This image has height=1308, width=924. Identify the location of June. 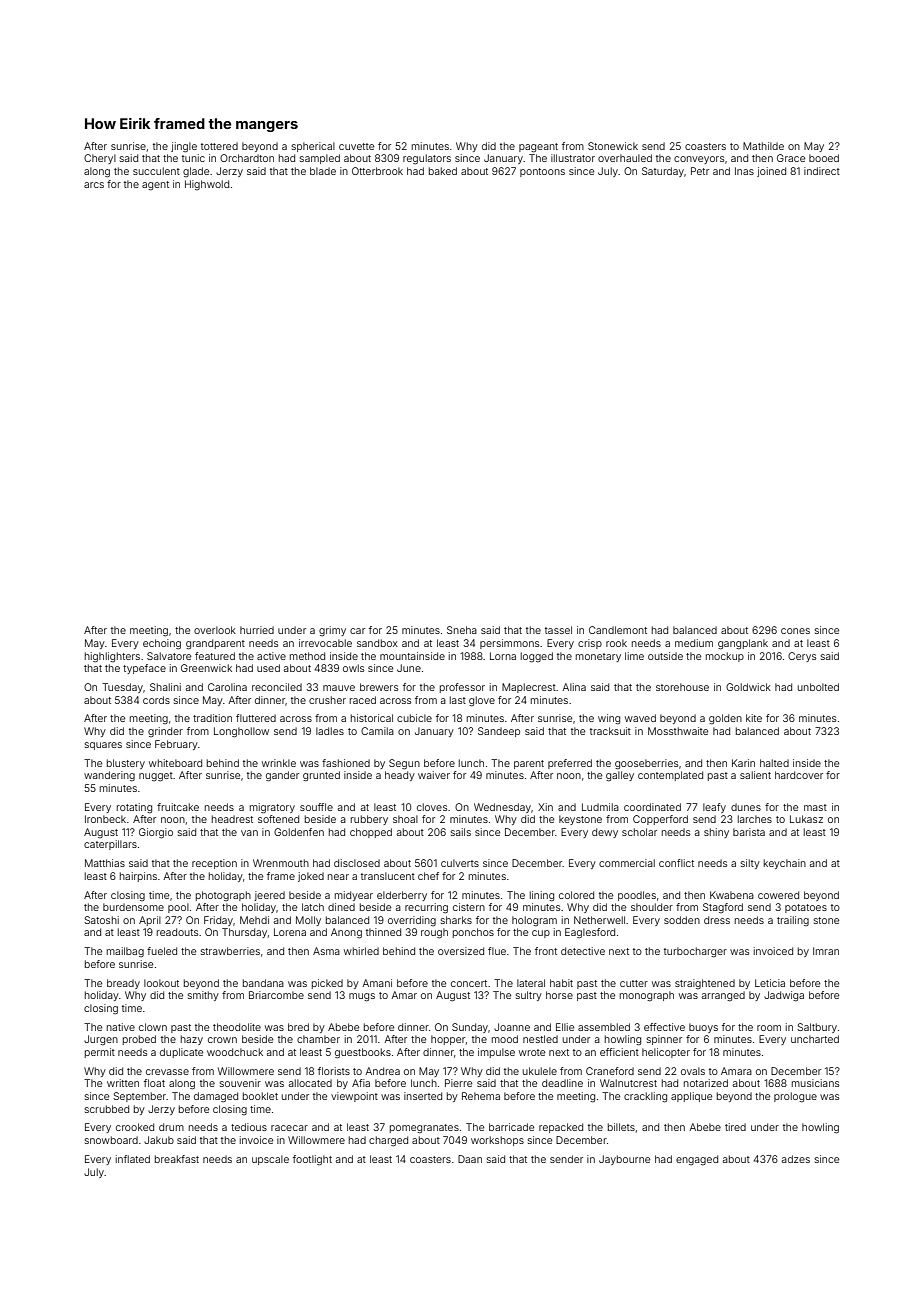
(409, 668).
